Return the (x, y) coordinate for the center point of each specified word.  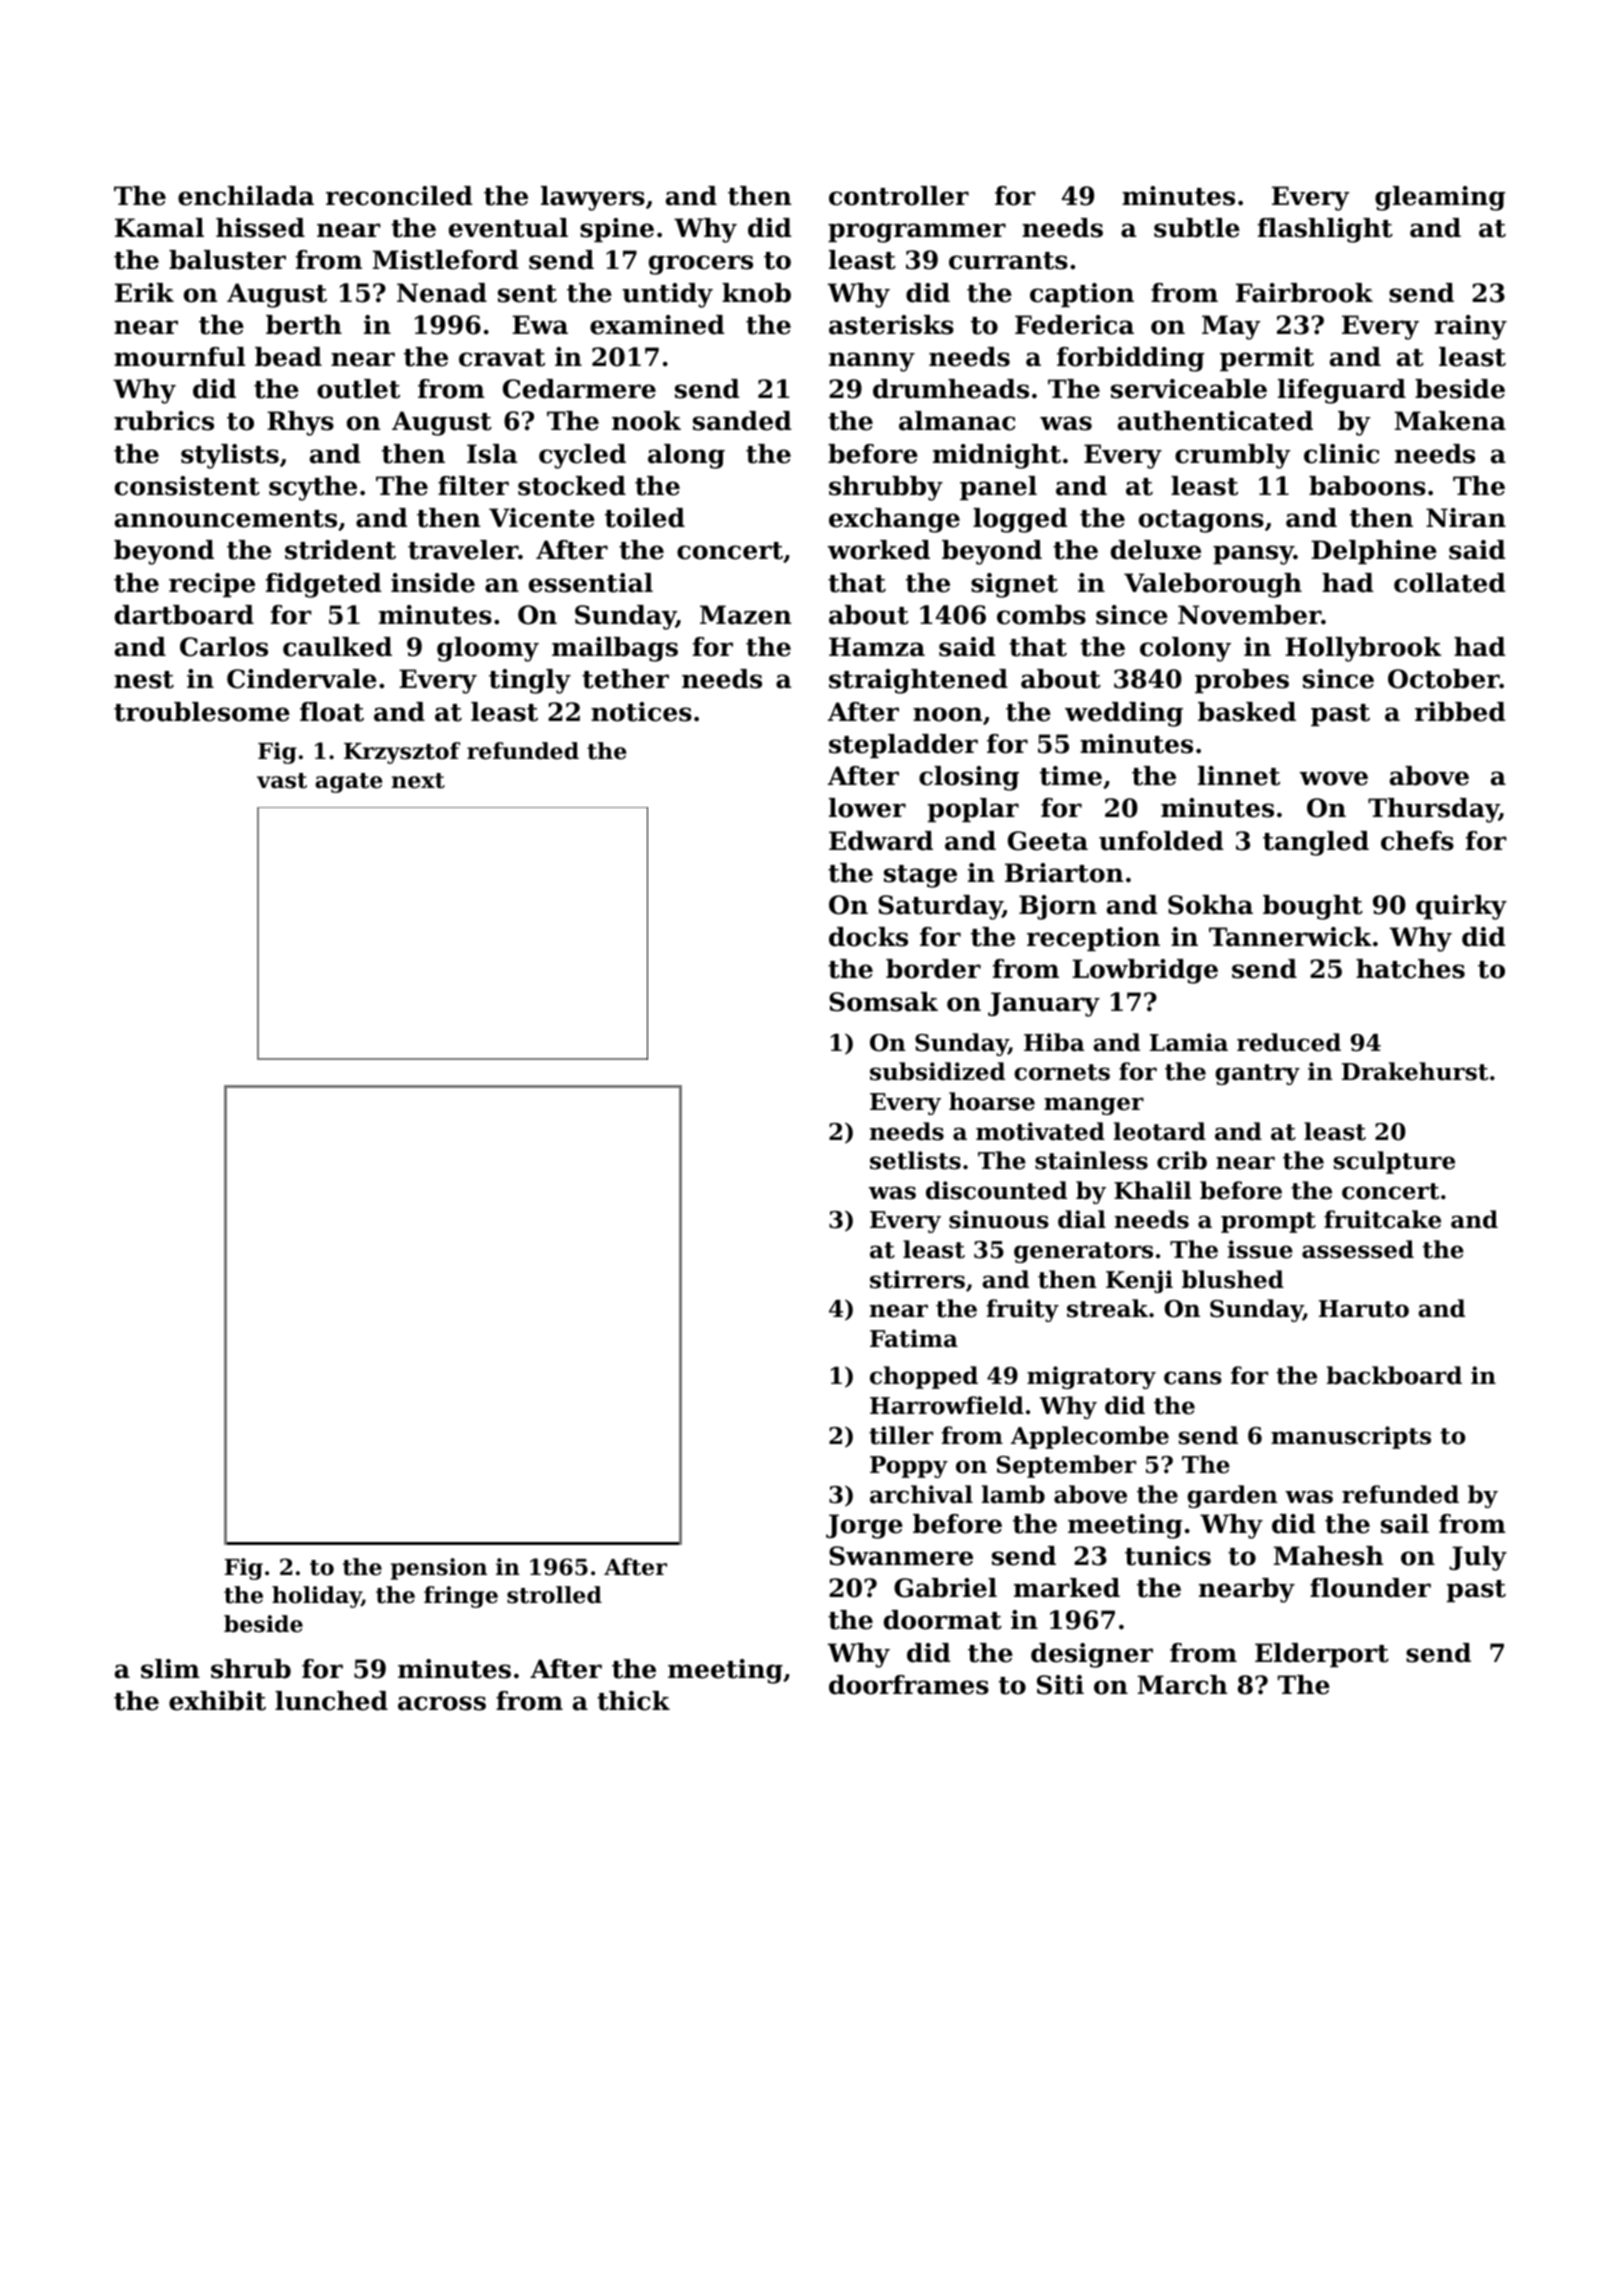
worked (879, 550)
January (1044, 1004)
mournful (179, 357)
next (418, 781)
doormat (943, 1620)
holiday (317, 1597)
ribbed (1460, 712)
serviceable (1189, 389)
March (1182, 1685)
